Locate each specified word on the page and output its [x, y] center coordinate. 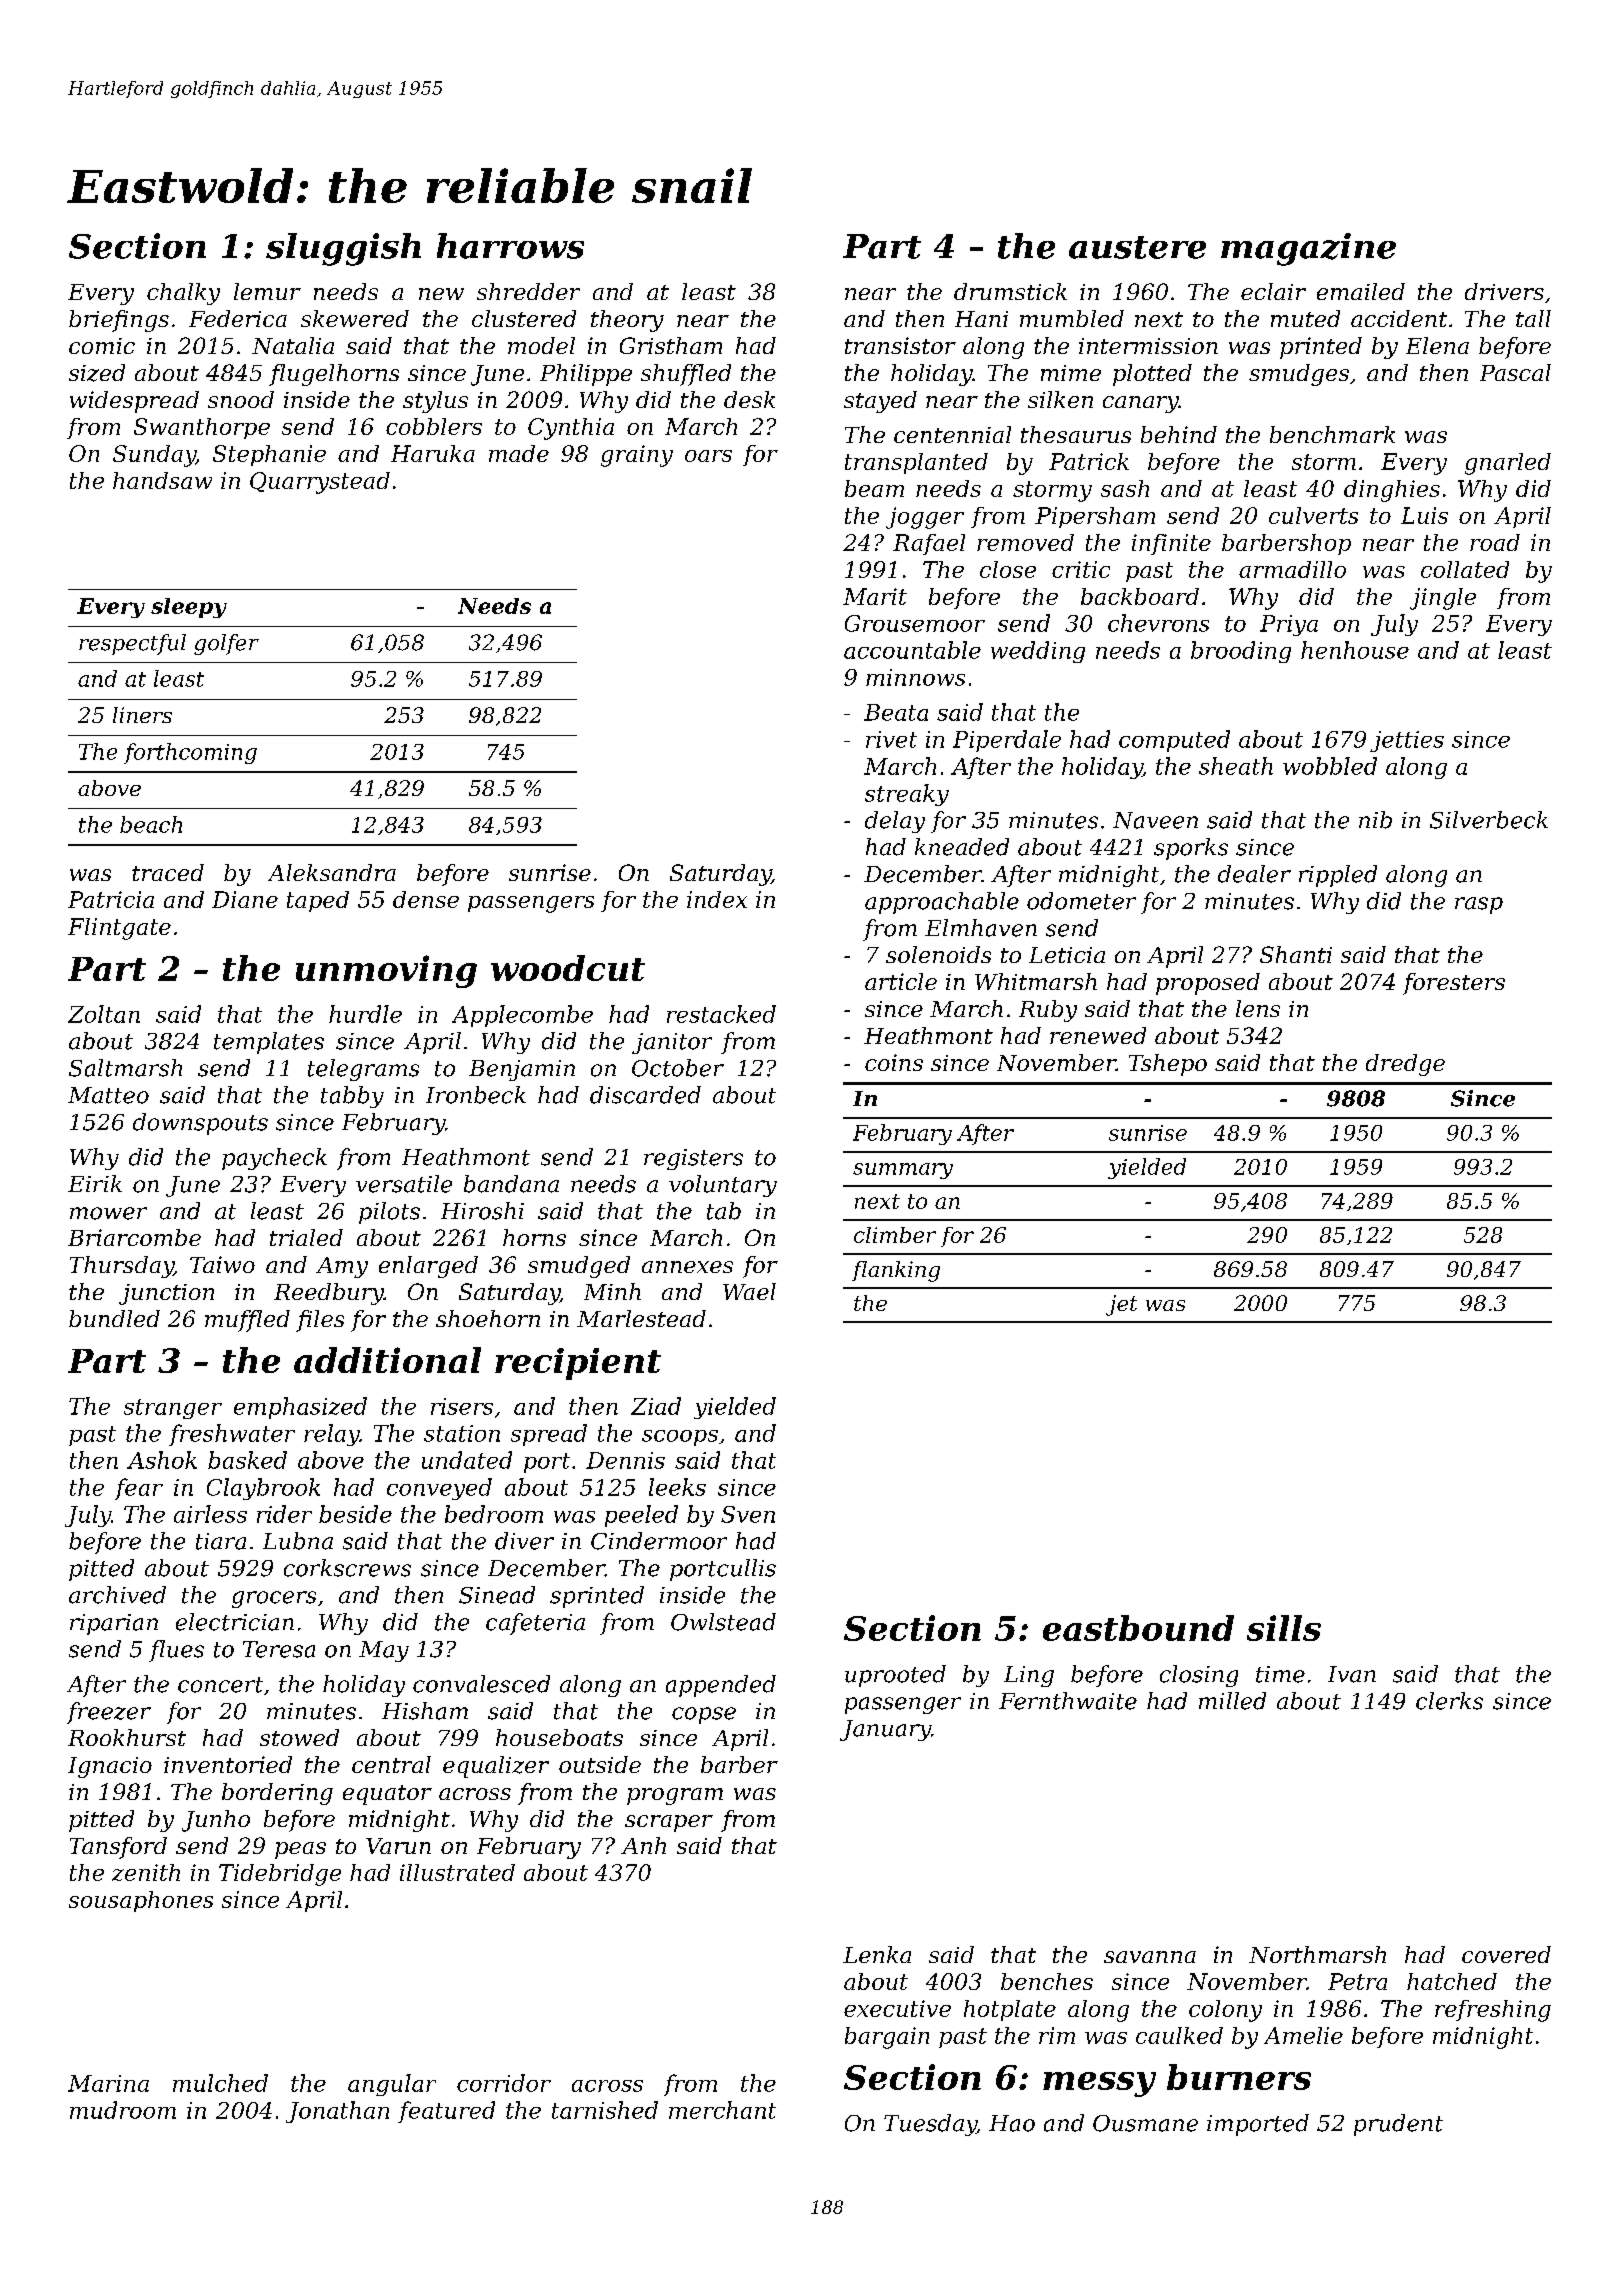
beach [151, 824]
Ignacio [110, 1767]
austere [1137, 247]
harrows [510, 246]
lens [1258, 1008]
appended [721, 1686]
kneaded [962, 847]
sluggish [343, 249]
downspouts [200, 1124]
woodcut [568, 968]
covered [1506, 1954]
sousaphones [141, 1901]
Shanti [1296, 954]
